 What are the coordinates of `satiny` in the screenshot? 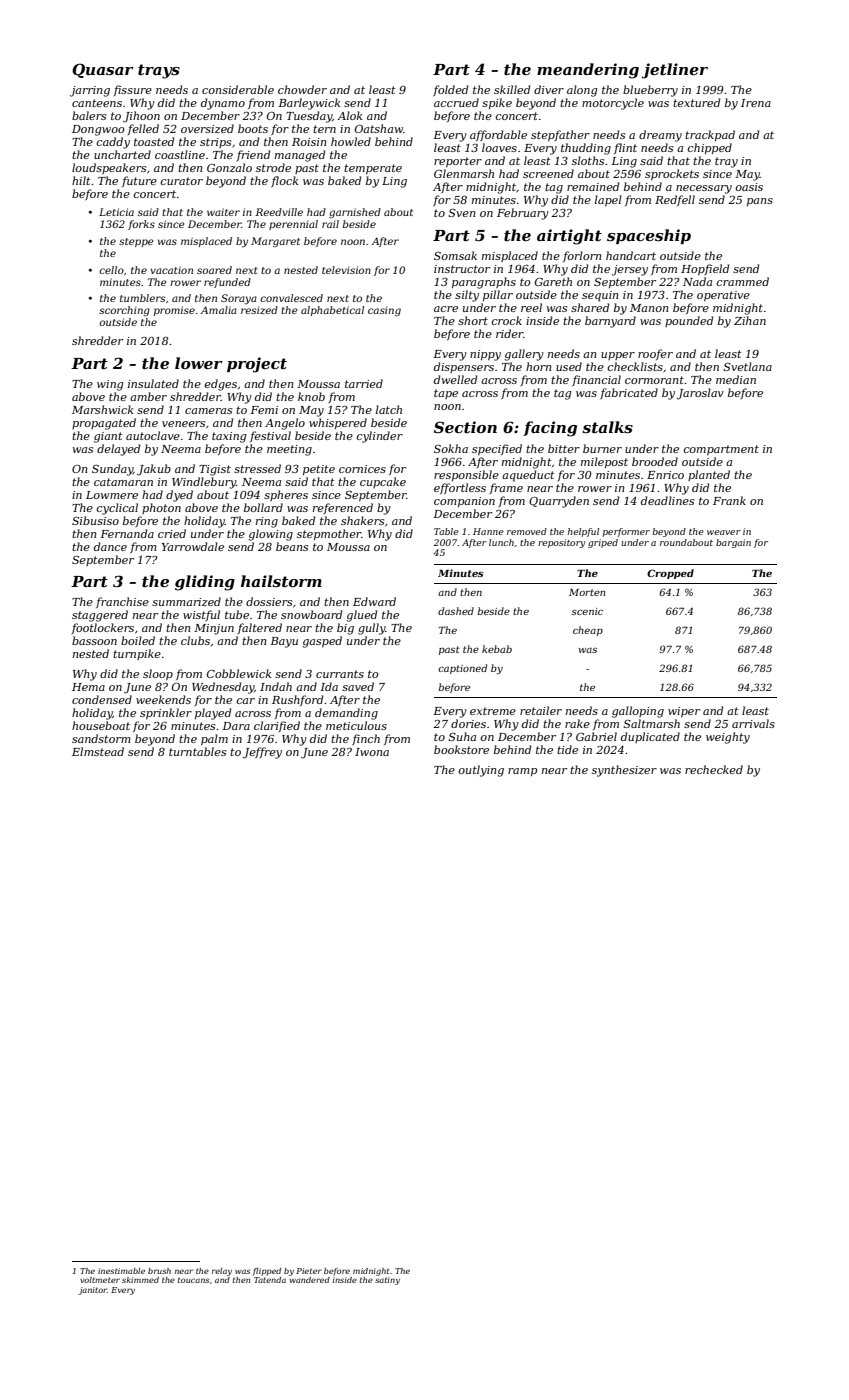 It's located at (387, 1281).
